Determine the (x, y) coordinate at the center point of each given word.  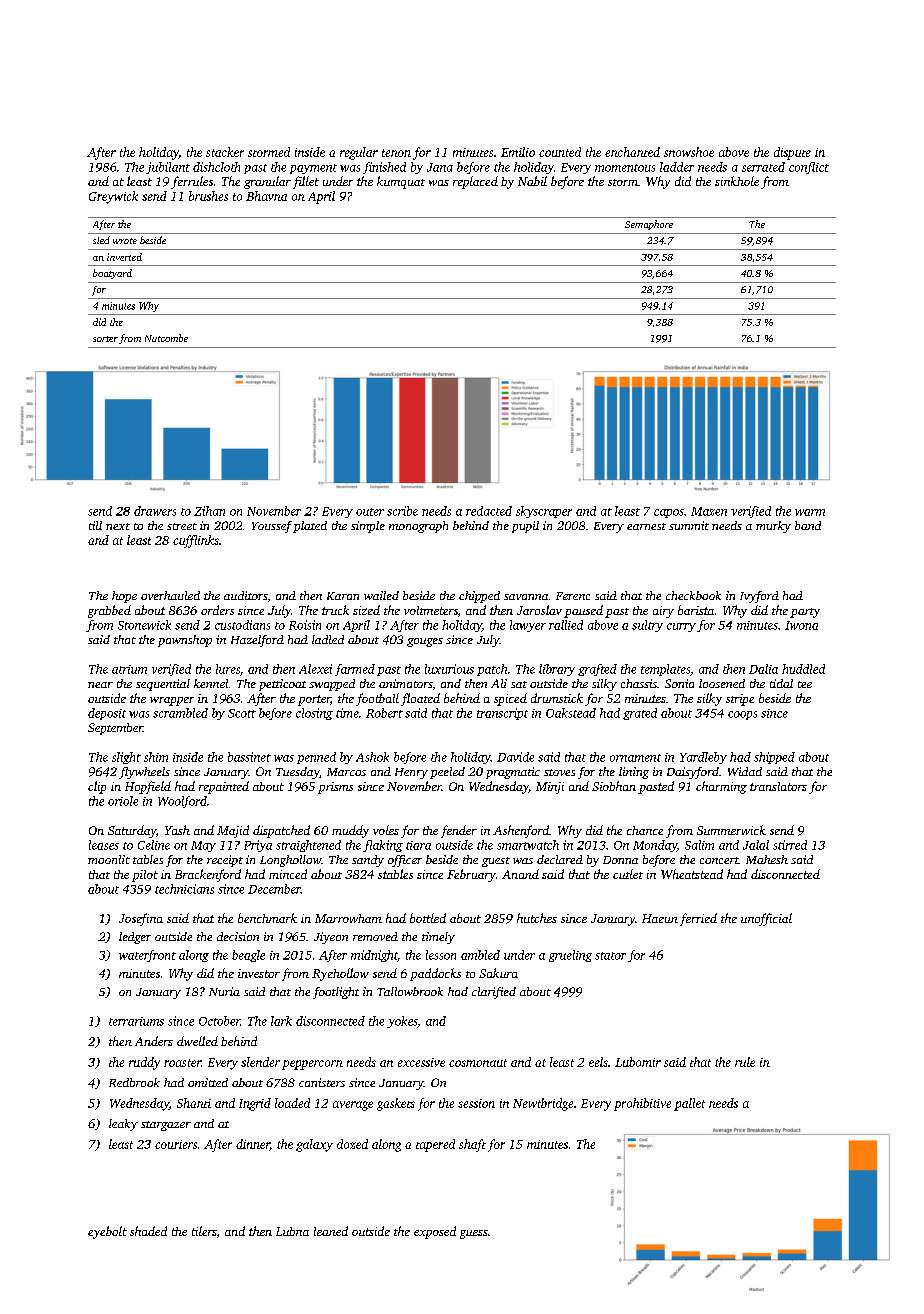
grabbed (109, 611)
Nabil (532, 181)
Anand (520, 874)
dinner (253, 1145)
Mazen (709, 511)
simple (368, 527)
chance (645, 830)
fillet (306, 182)
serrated (763, 167)
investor (259, 973)
